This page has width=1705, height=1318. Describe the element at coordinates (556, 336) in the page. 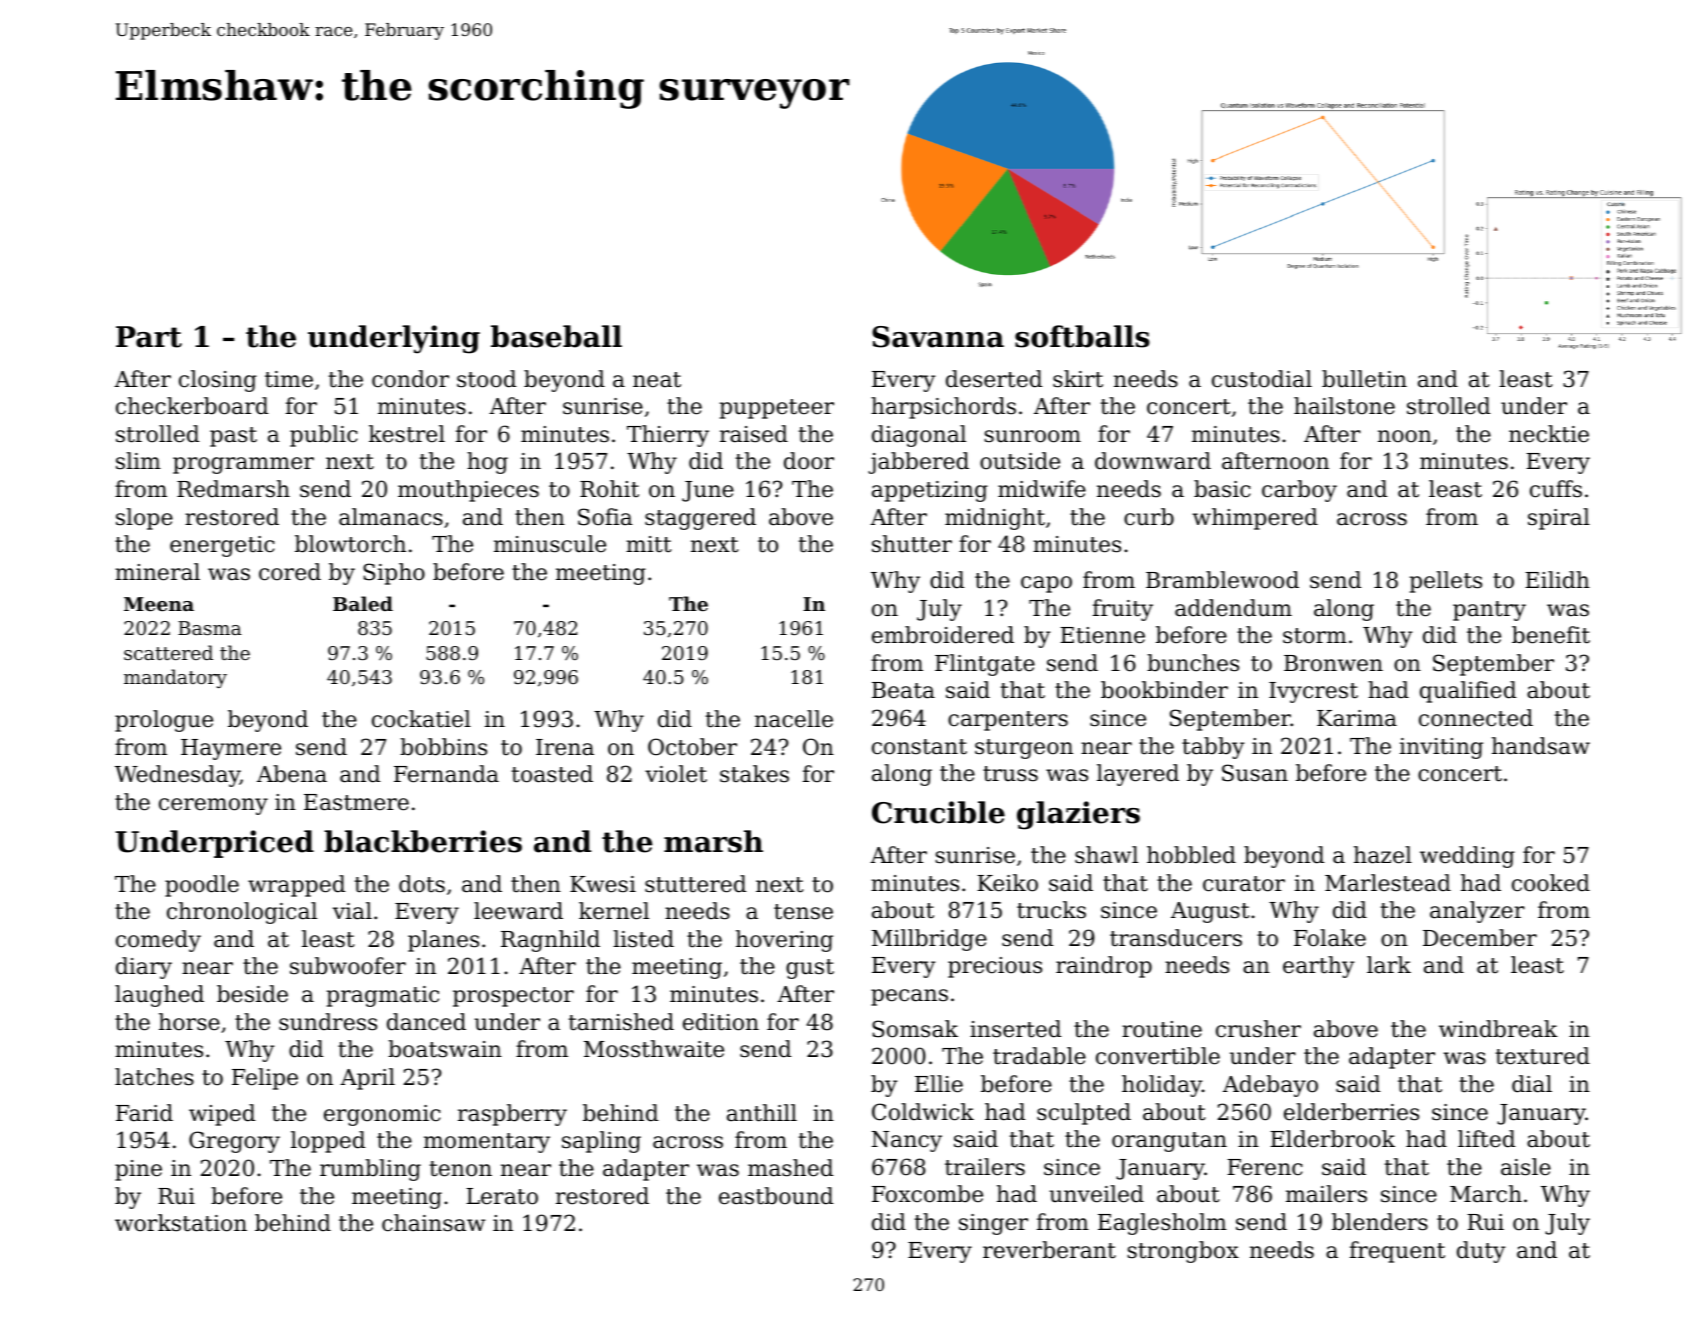

I see `baseball` at that location.
